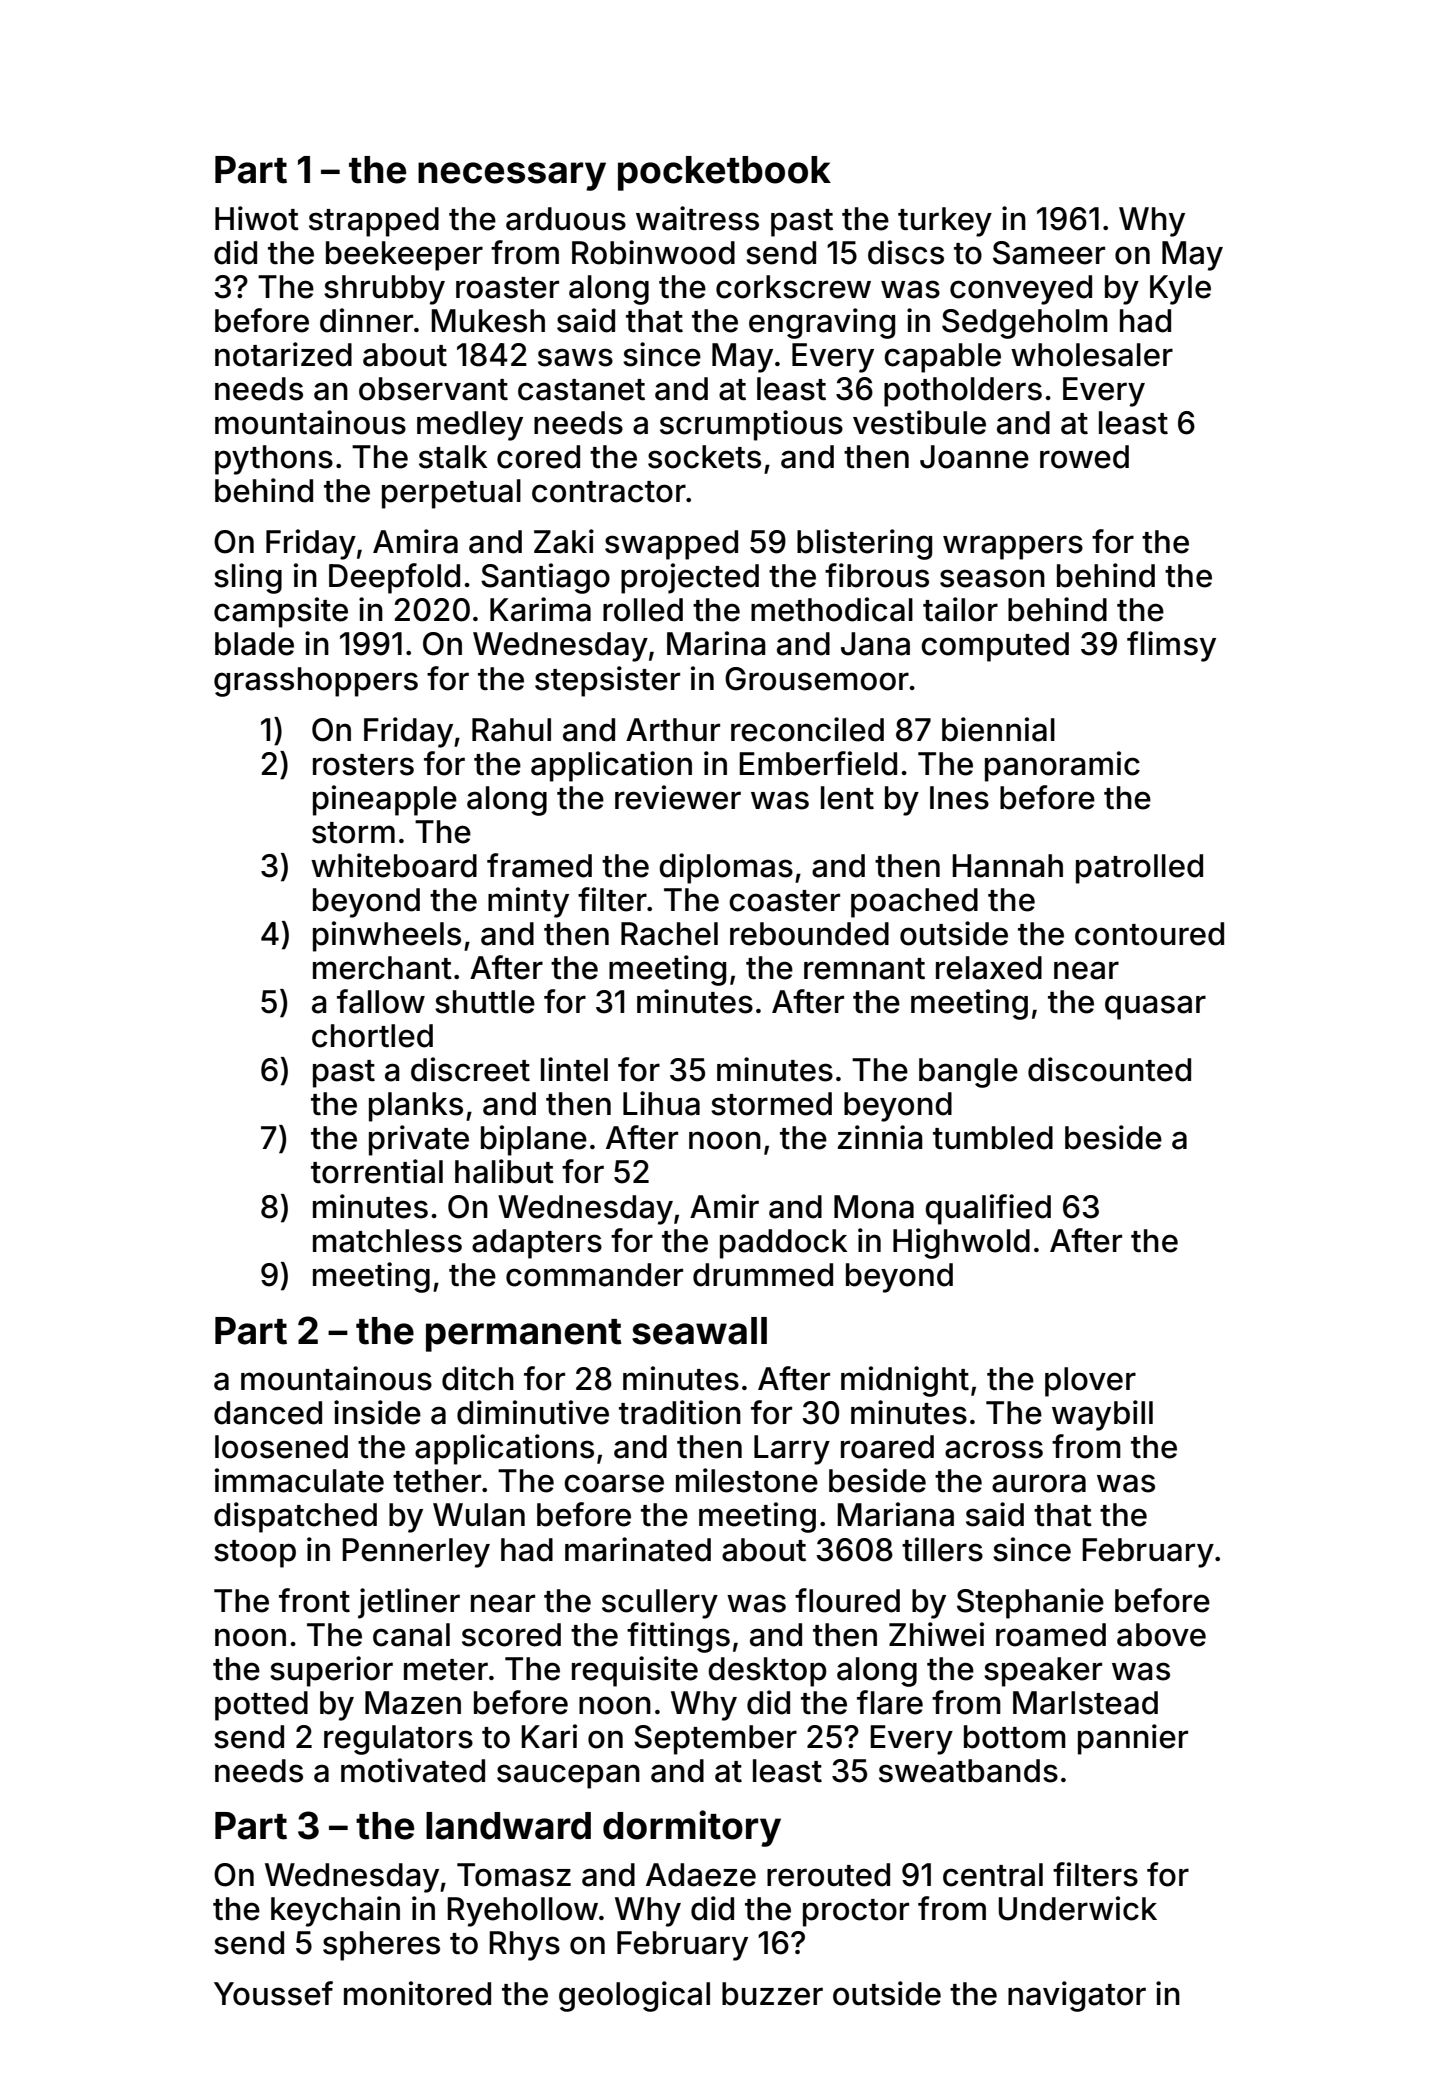 The height and width of the document is (2100, 1450). I want to click on Hiwot, so click(257, 218).
